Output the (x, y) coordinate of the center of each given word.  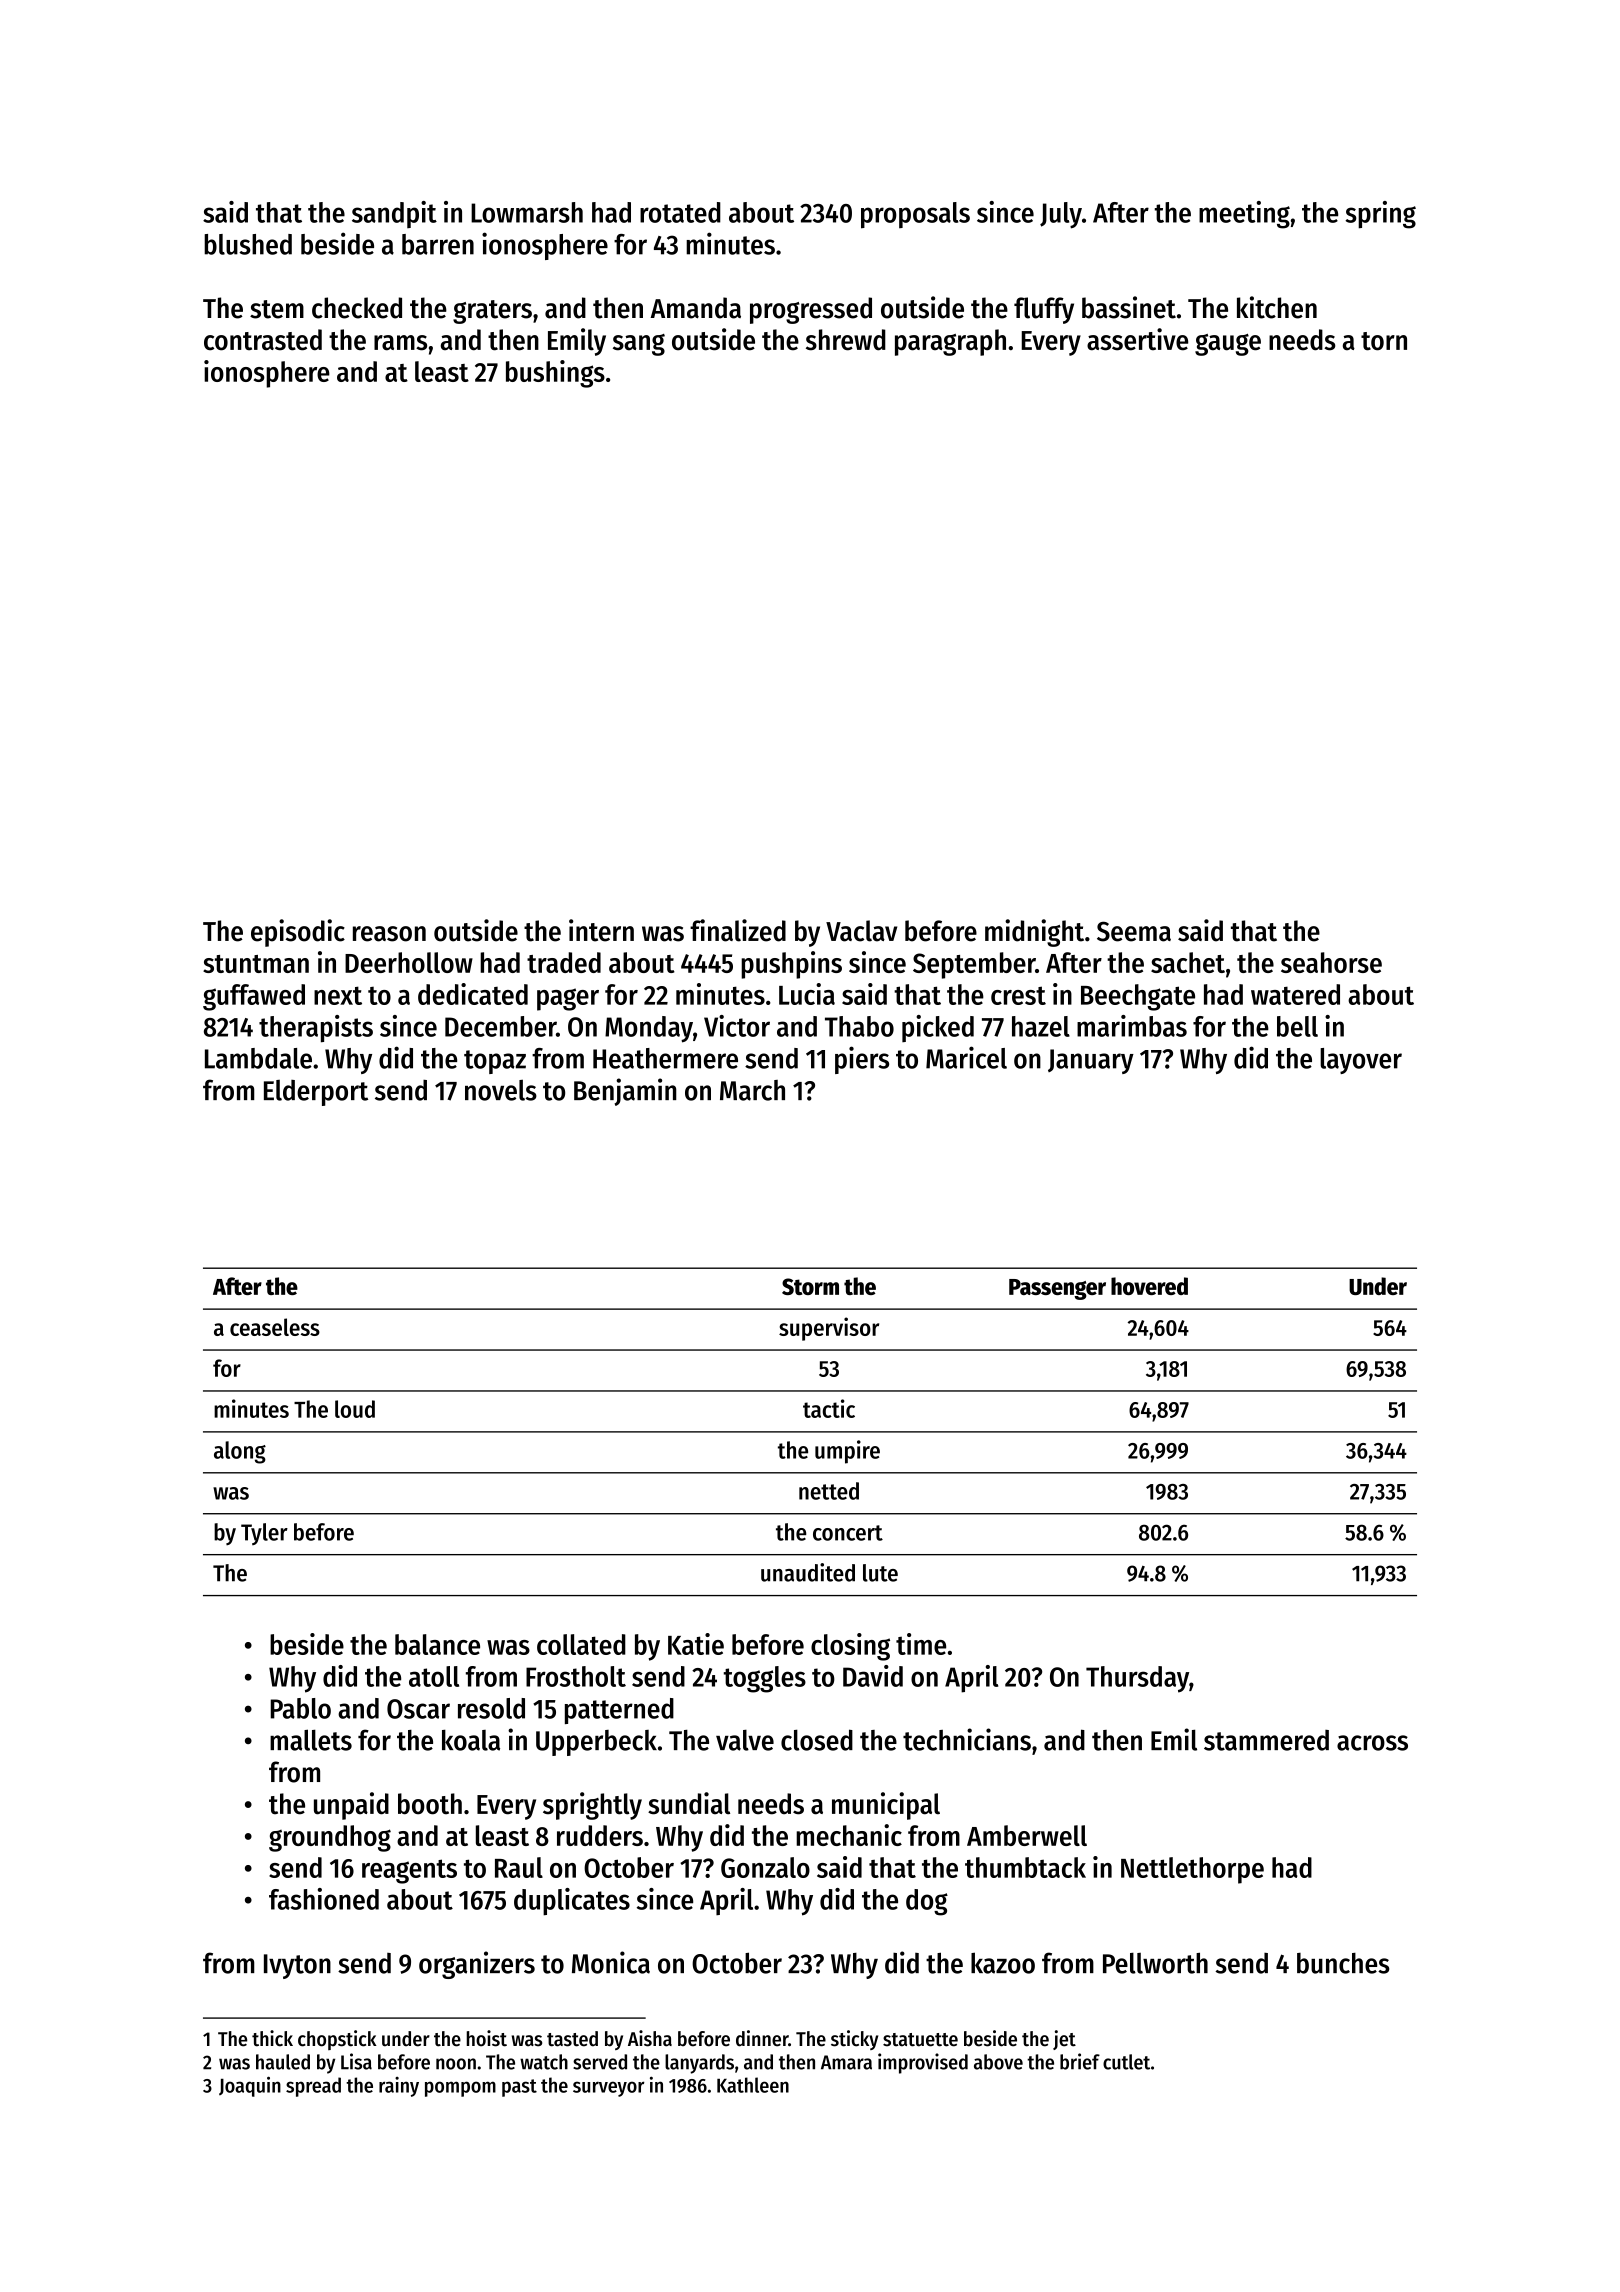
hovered (1149, 1286)
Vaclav (861, 931)
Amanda (695, 308)
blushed (248, 244)
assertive (1137, 339)
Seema (1134, 931)
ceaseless (275, 1327)
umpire (847, 1452)
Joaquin (250, 2086)
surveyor (609, 2089)
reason (389, 934)
